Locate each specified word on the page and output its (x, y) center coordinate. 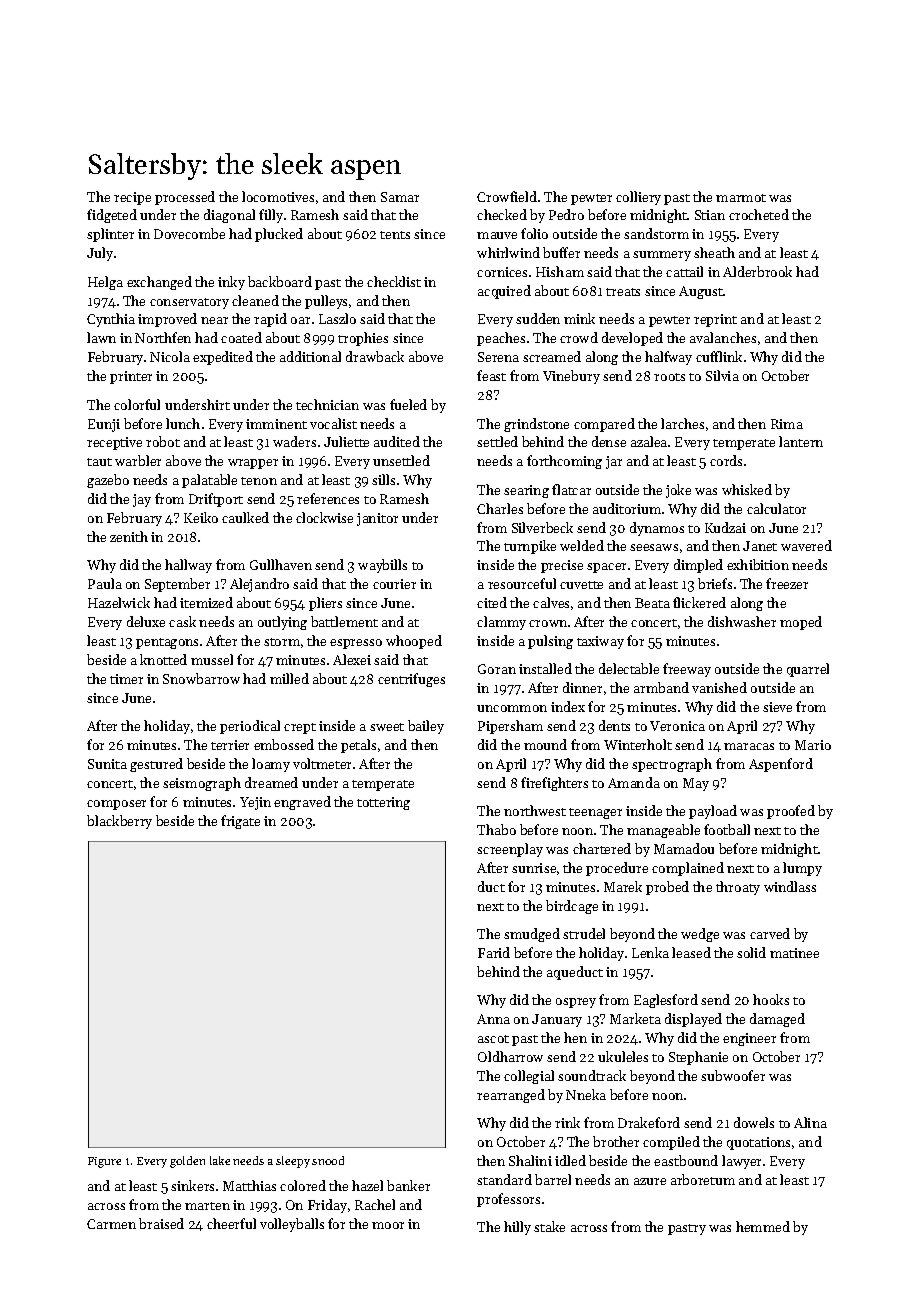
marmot (741, 198)
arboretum (703, 1179)
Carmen (111, 1224)
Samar (400, 197)
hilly (517, 1228)
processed (185, 198)
